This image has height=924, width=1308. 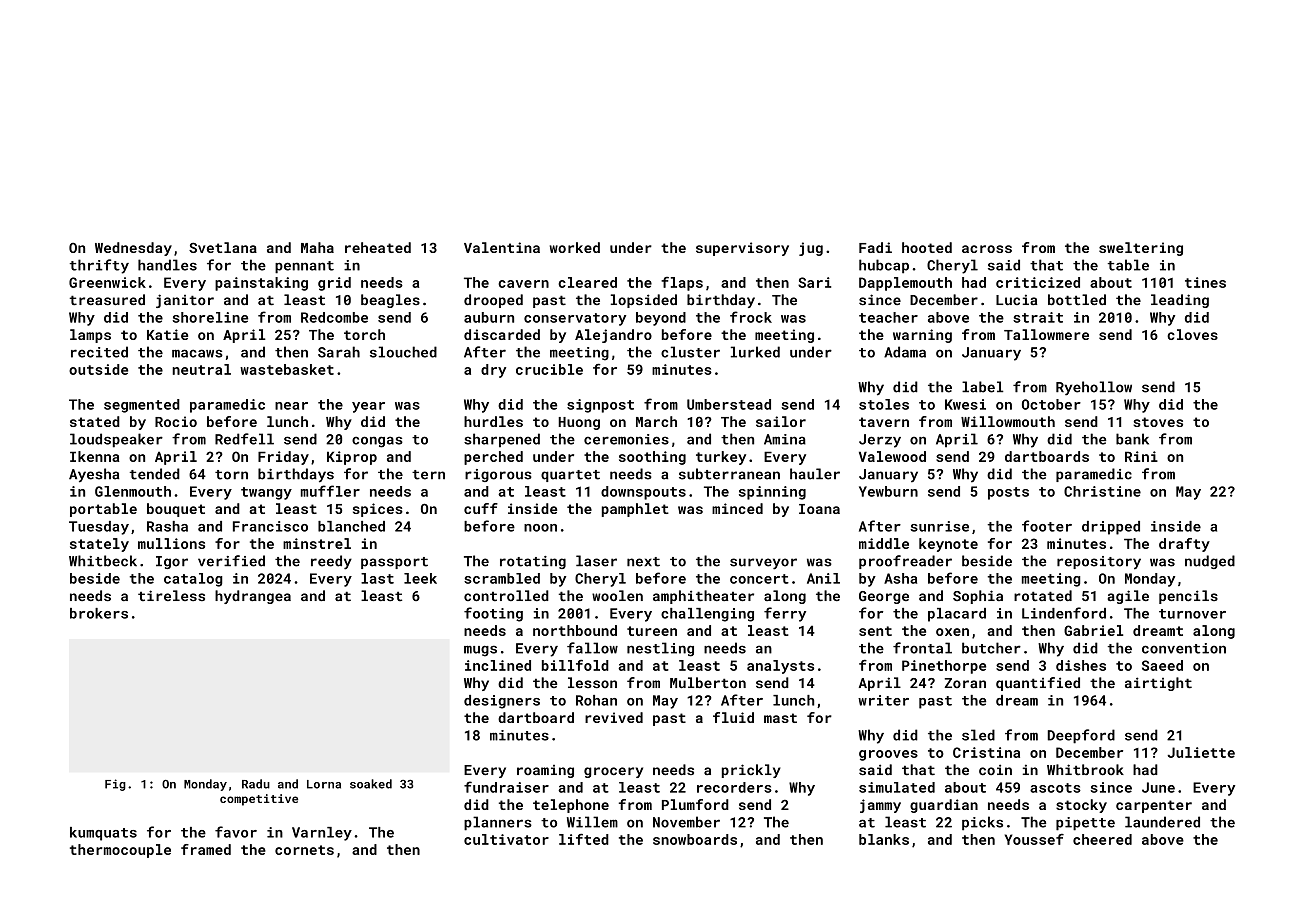 What do you see at coordinates (99, 613) in the image?
I see `brokers` at bounding box center [99, 613].
